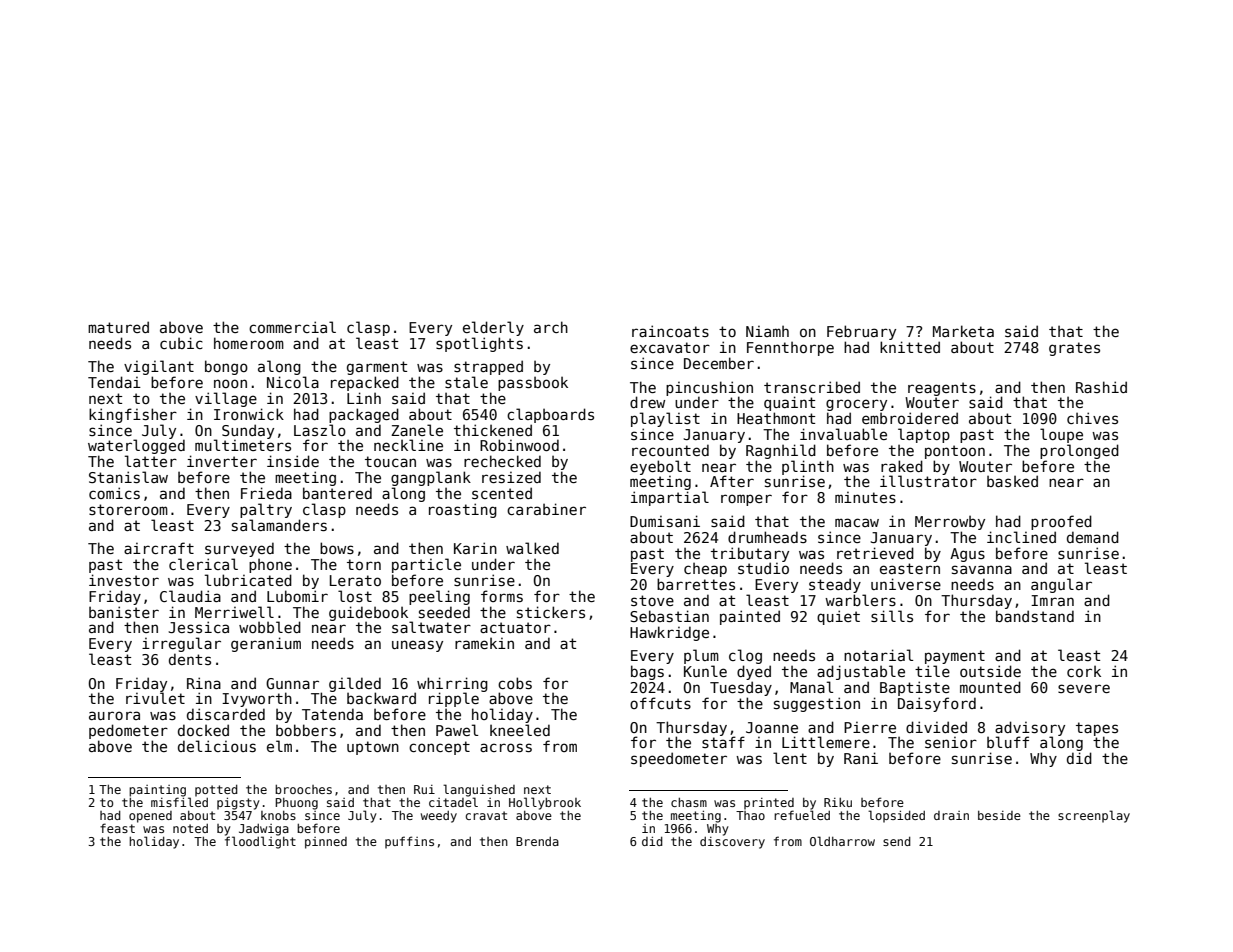 This page has width=1233, height=952. I want to click on studio, so click(763, 568).
